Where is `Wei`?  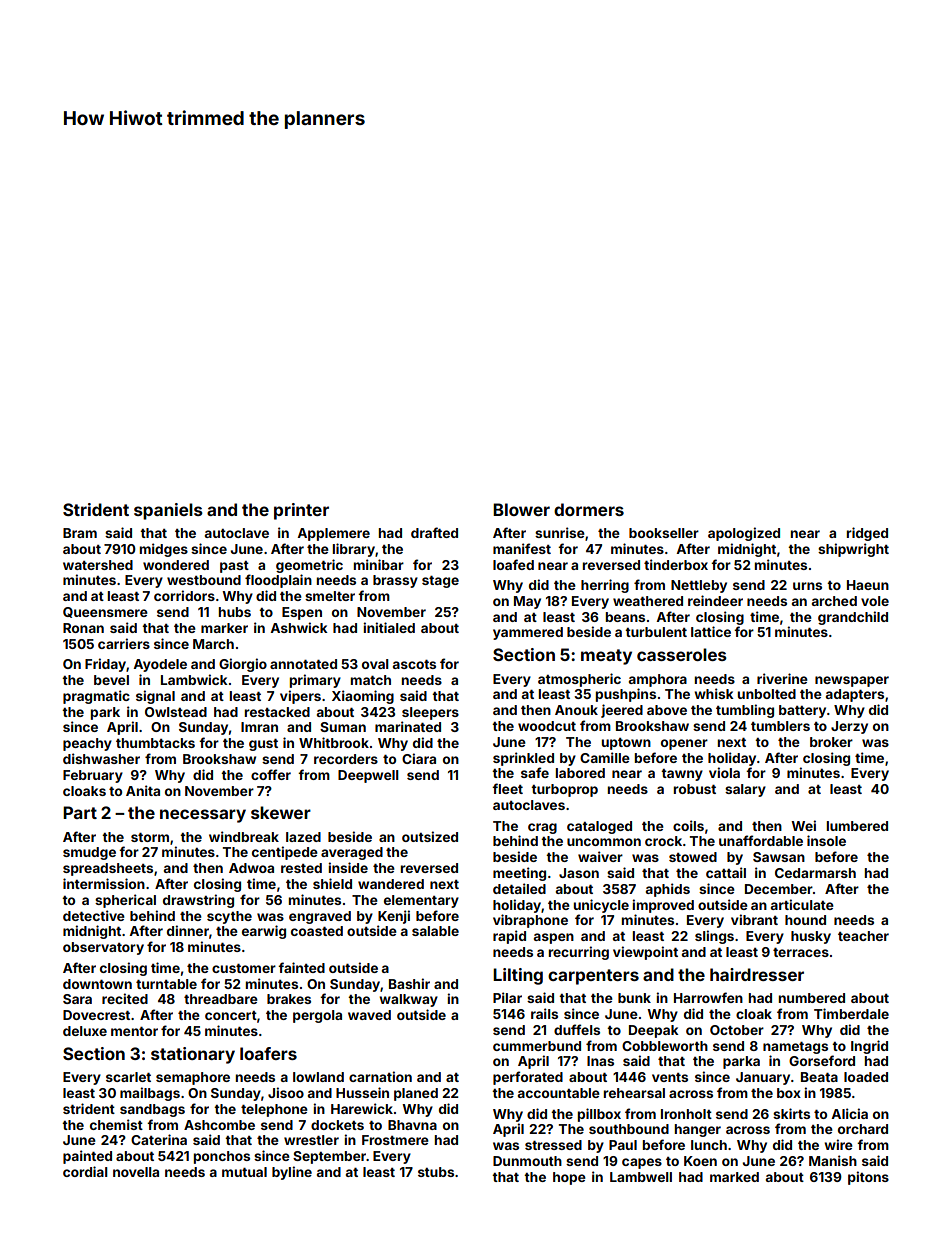
Wei is located at coordinates (803, 825).
